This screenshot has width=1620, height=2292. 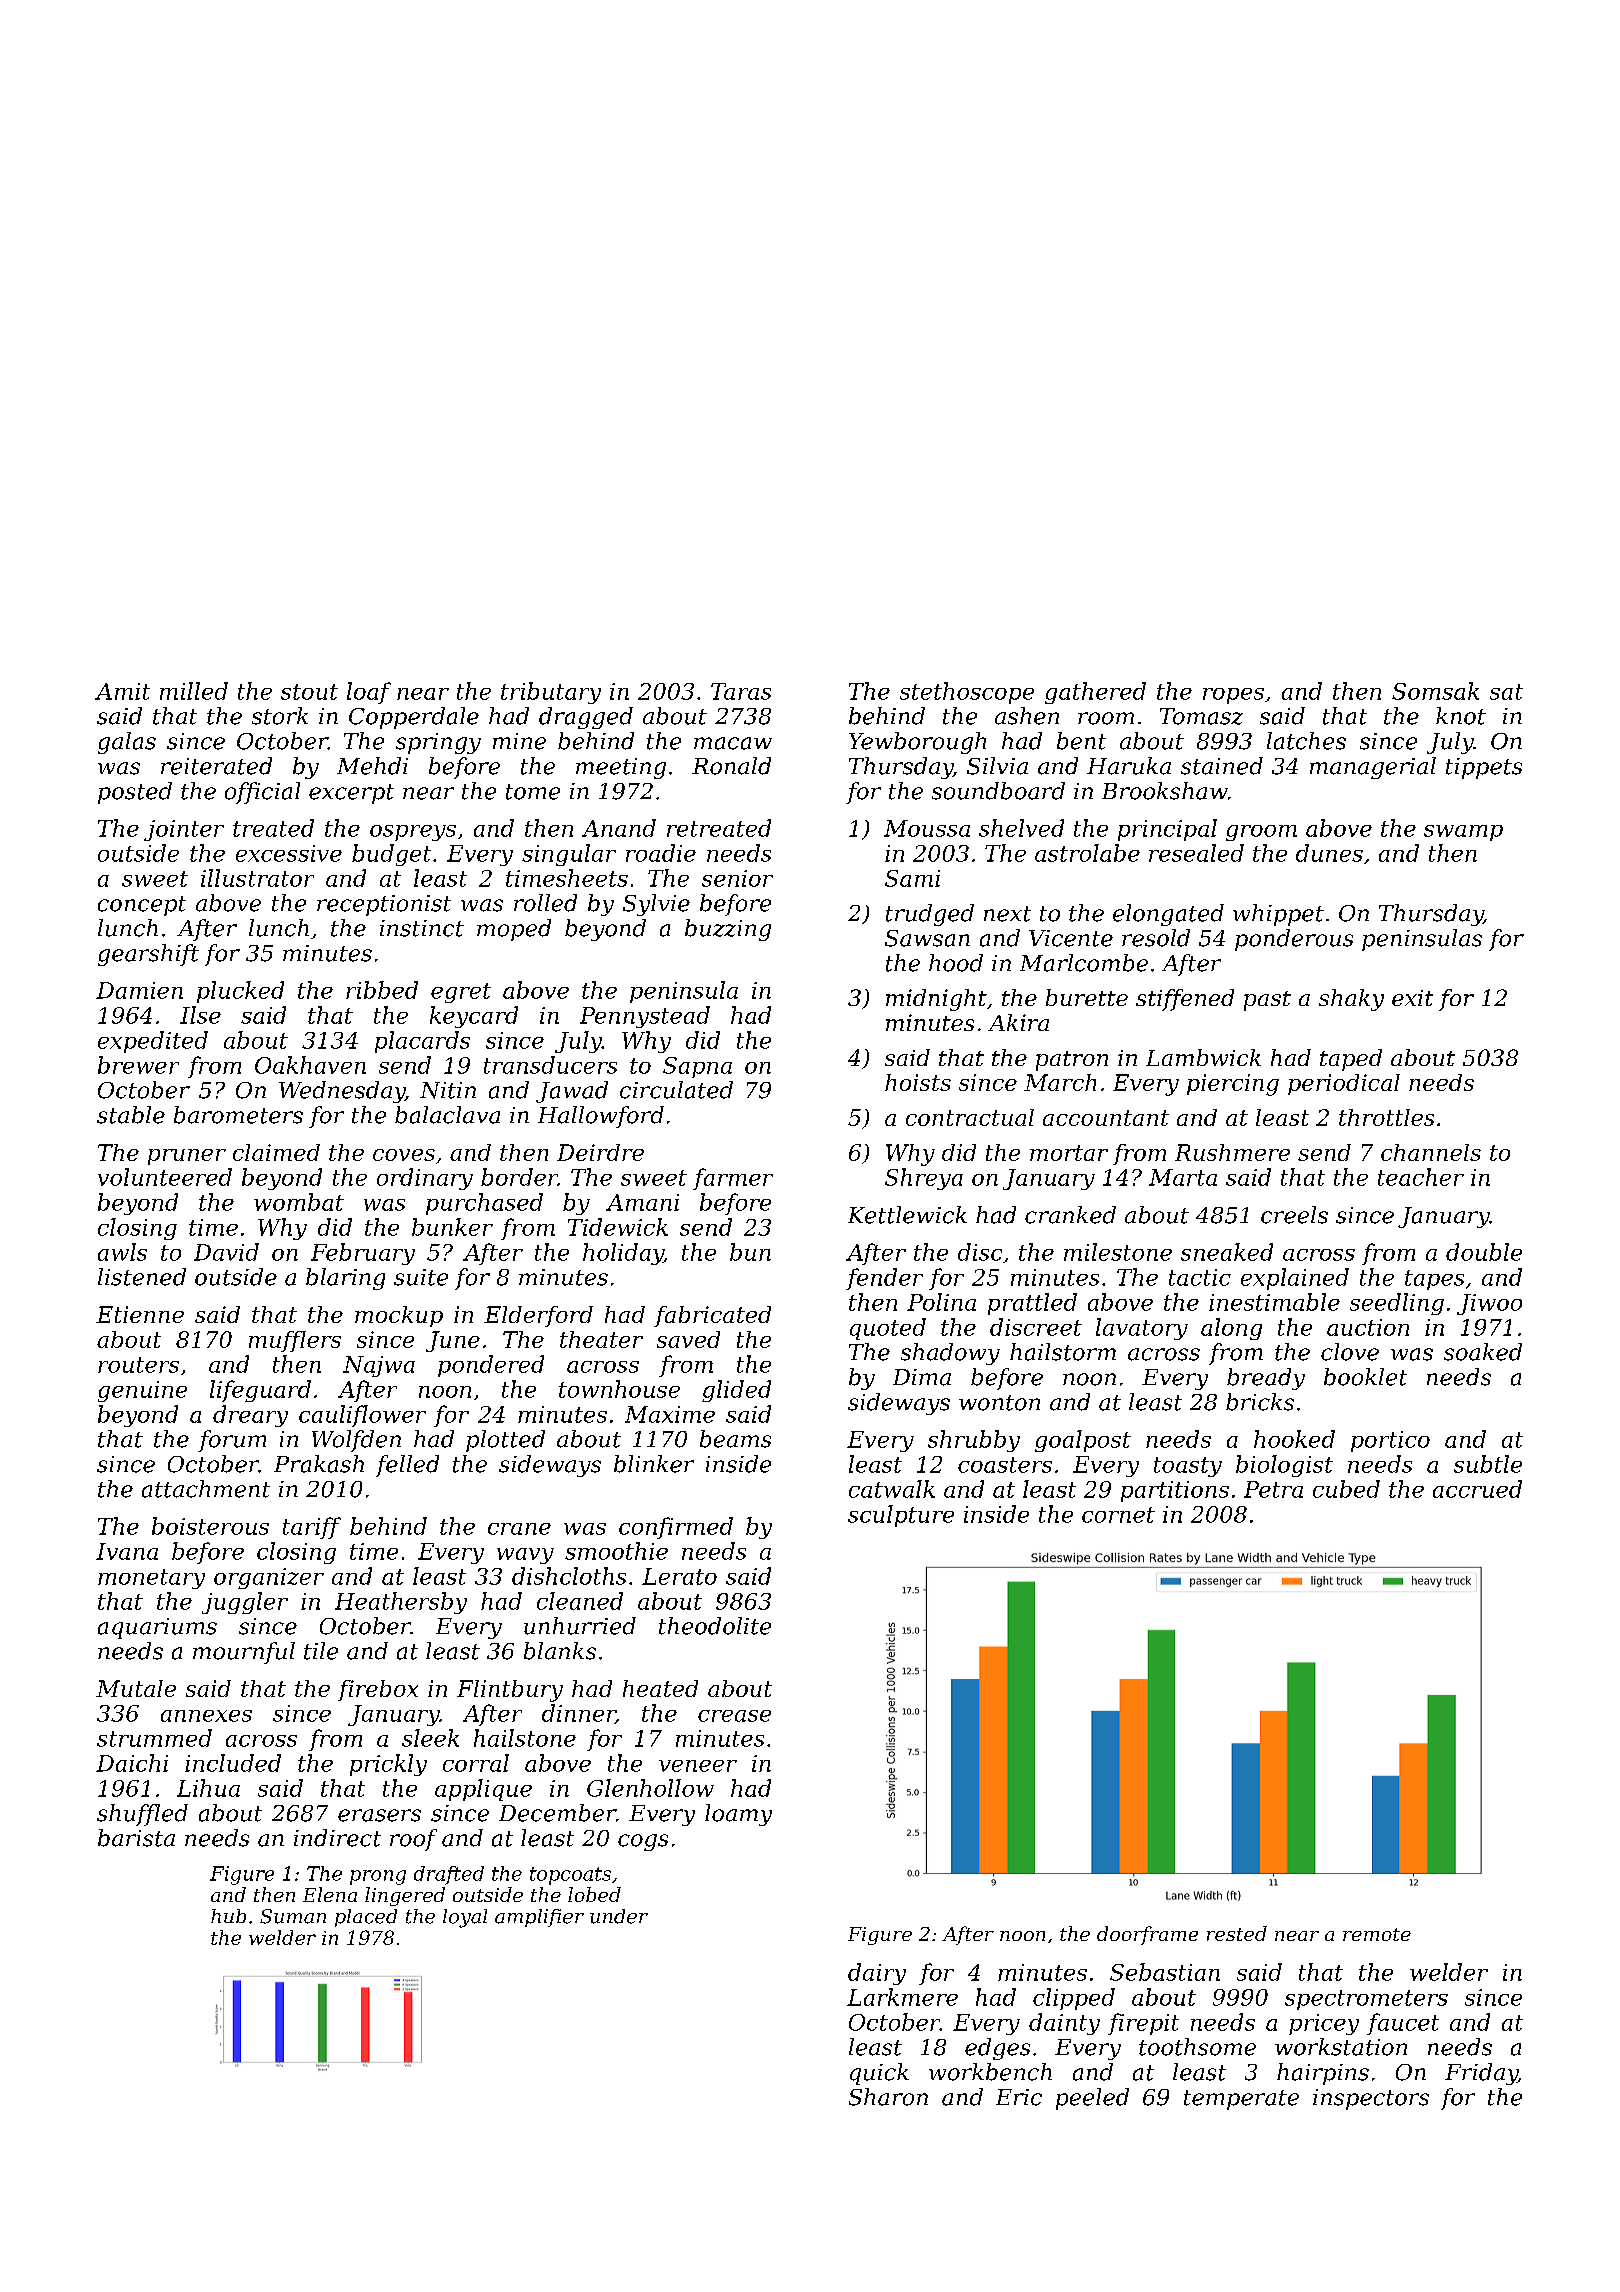 What do you see at coordinates (619, 1916) in the screenshot?
I see `under` at bounding box center [619, 1916].
